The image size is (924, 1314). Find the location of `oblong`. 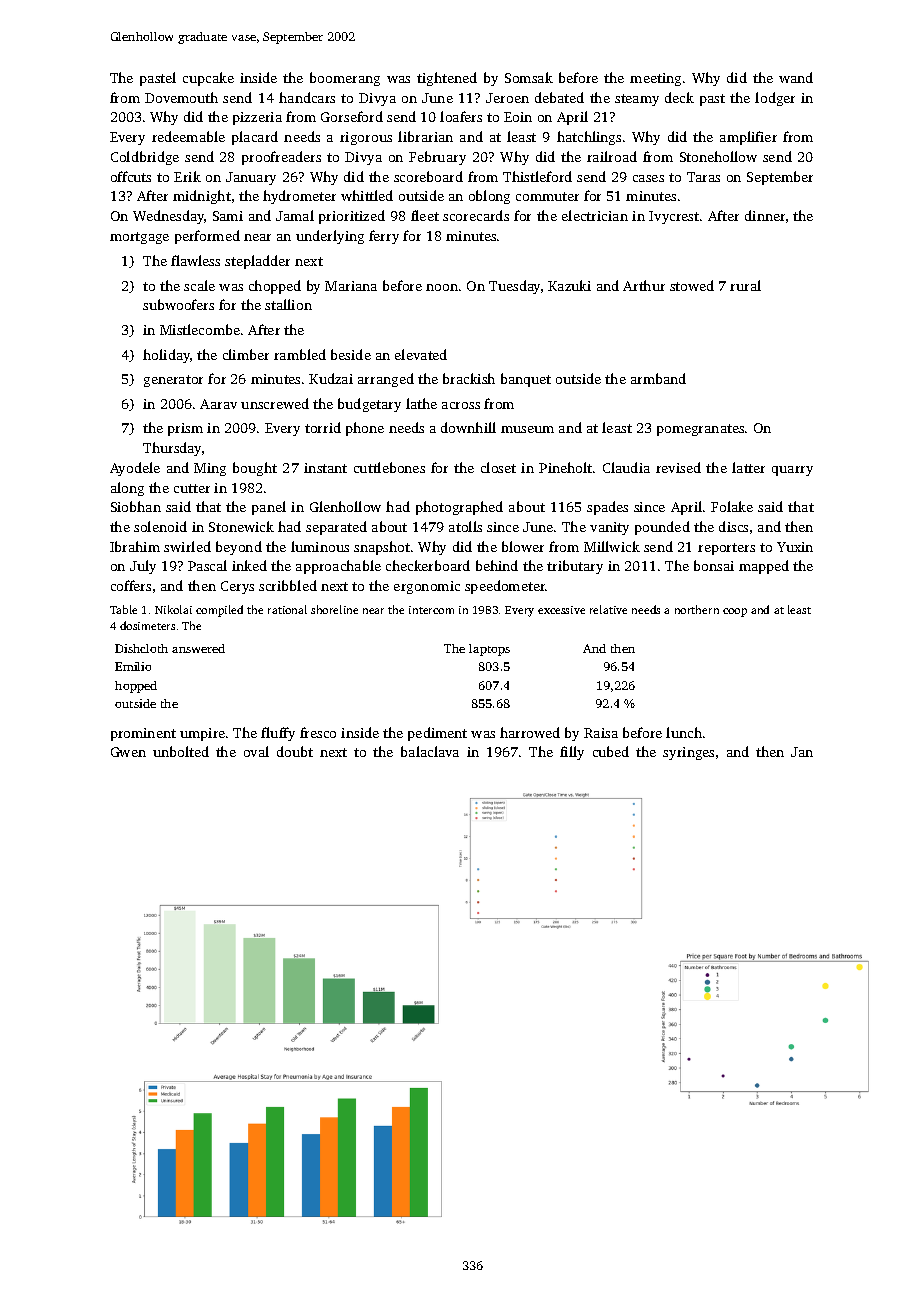

oblong is located at coordinates (489, 197).
